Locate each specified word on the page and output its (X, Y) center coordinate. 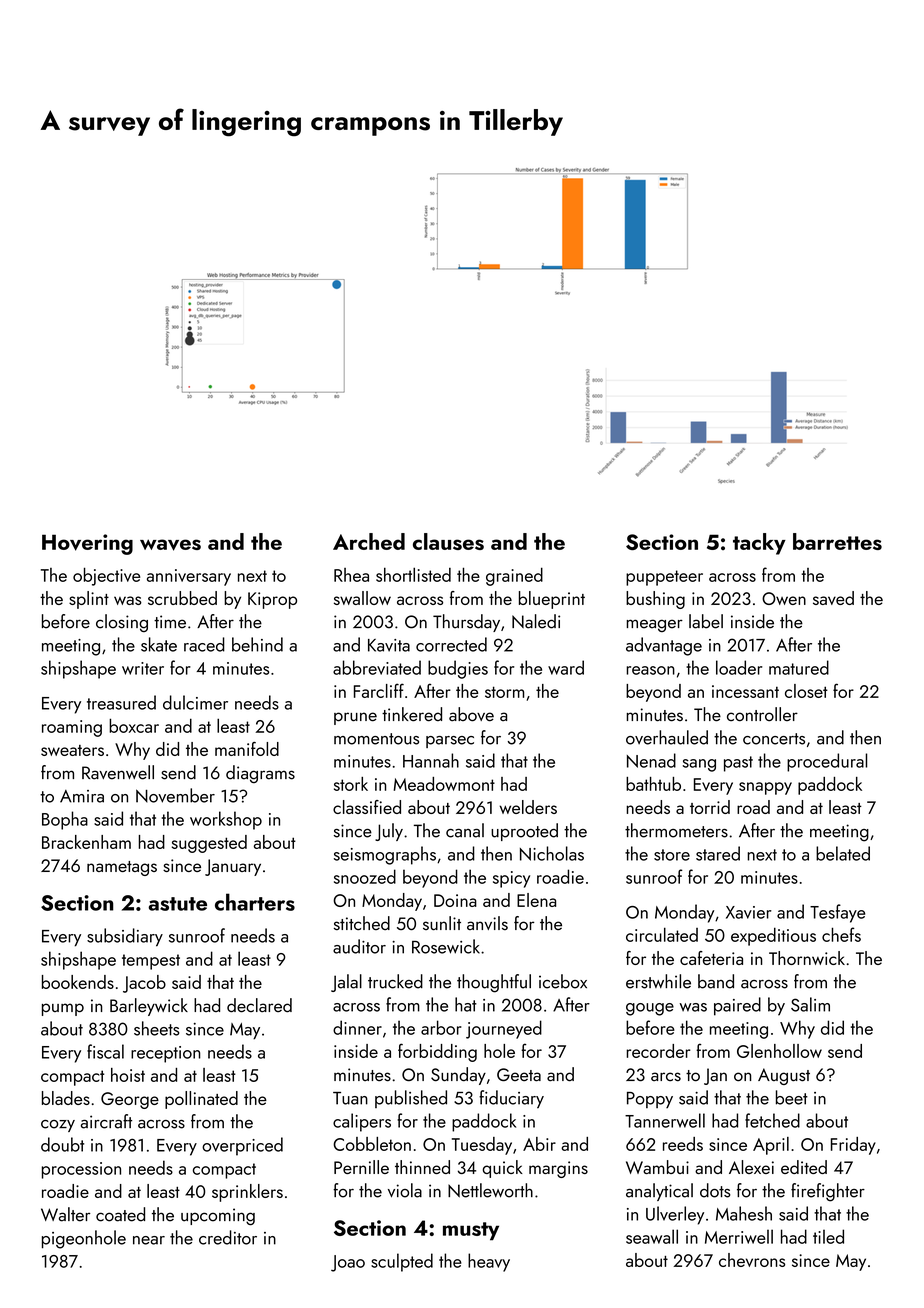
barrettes (837, 541)
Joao (348, 1263)
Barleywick (149, 1007)
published (411, 1099)
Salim (810, 1004)
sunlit (442, 923)
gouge (650, 1009)
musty (471, 1231)
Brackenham (86, 842)
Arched (369, 541)
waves (170, 545)
